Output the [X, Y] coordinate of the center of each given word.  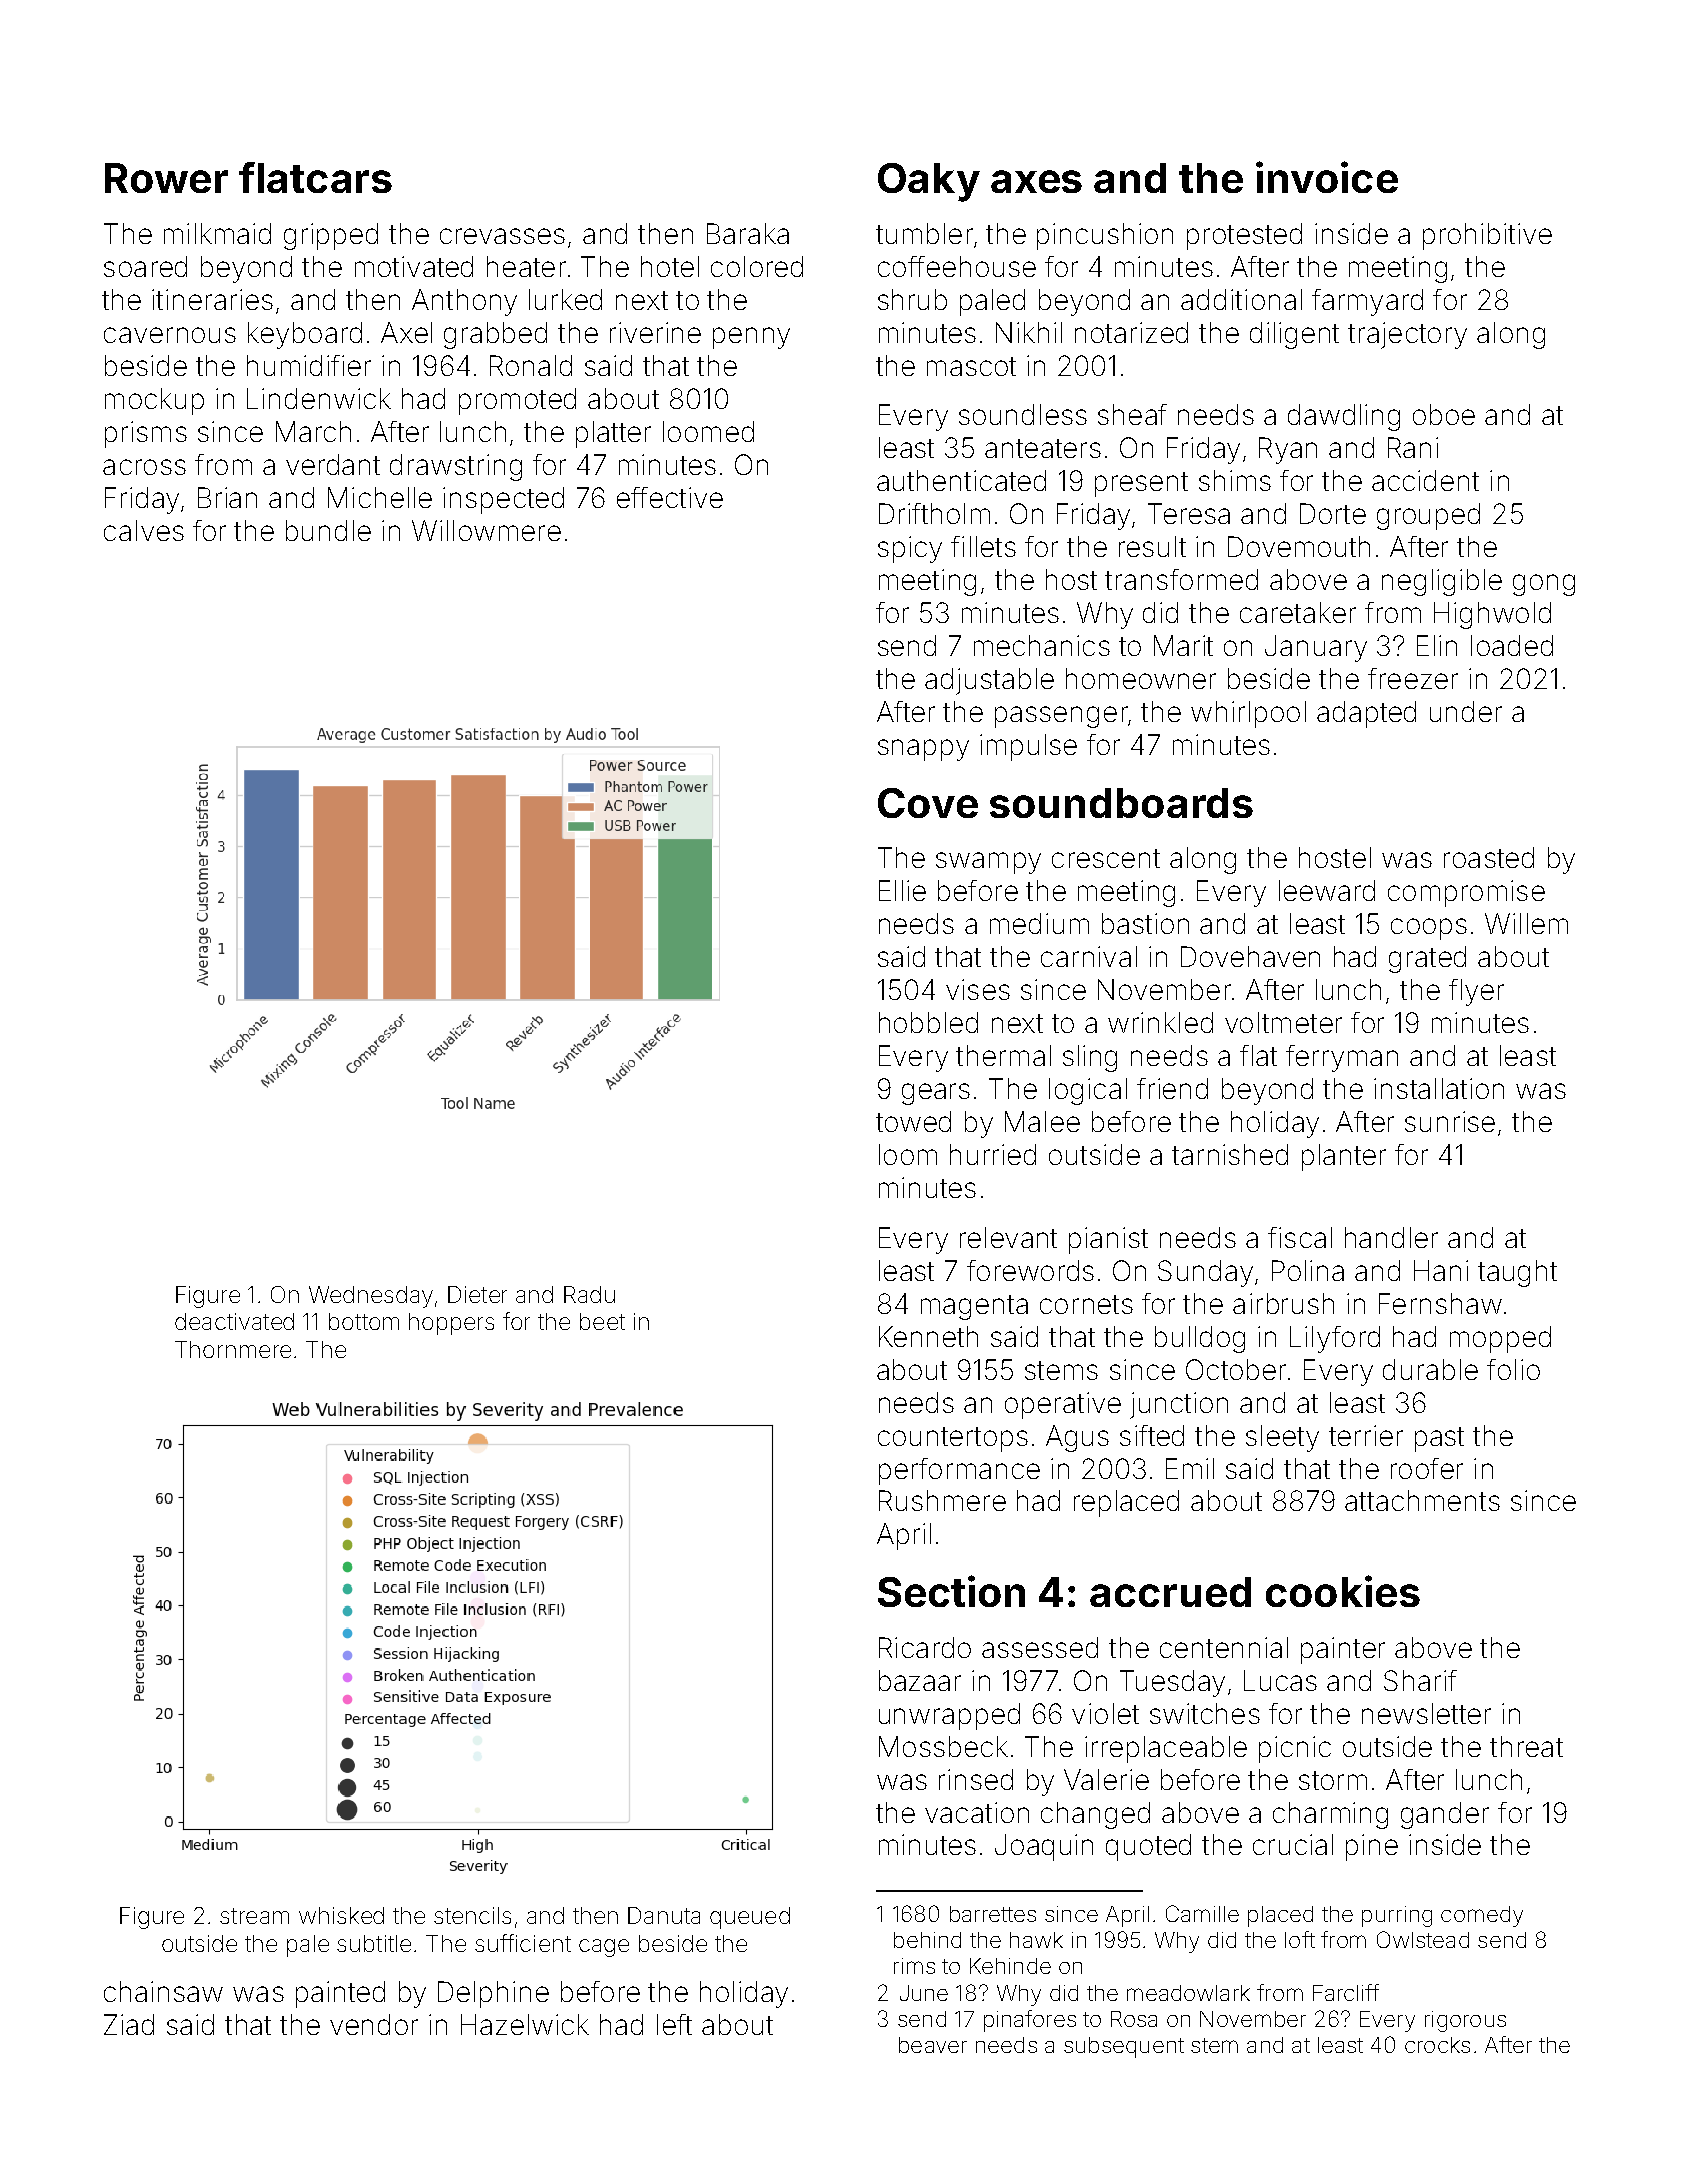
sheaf [1132, 414]
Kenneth [928, 1336]
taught [1517, 1273]
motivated [414, 266]
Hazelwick [525, 2024]
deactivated [234, 1321]
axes [1036, 181]
